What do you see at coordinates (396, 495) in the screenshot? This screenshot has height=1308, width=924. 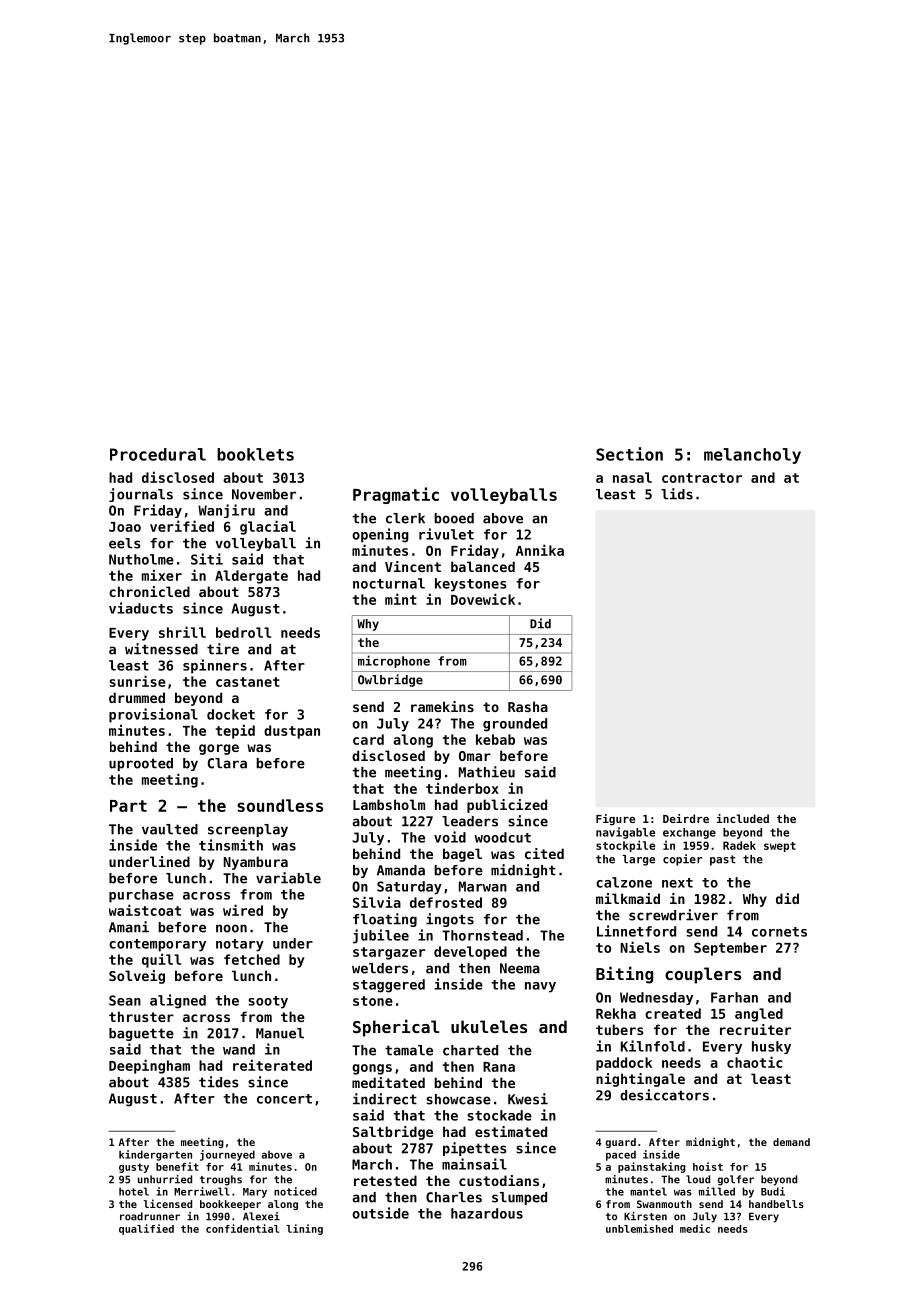 I see `Pragmatic` at bounding box center [396, 495].
